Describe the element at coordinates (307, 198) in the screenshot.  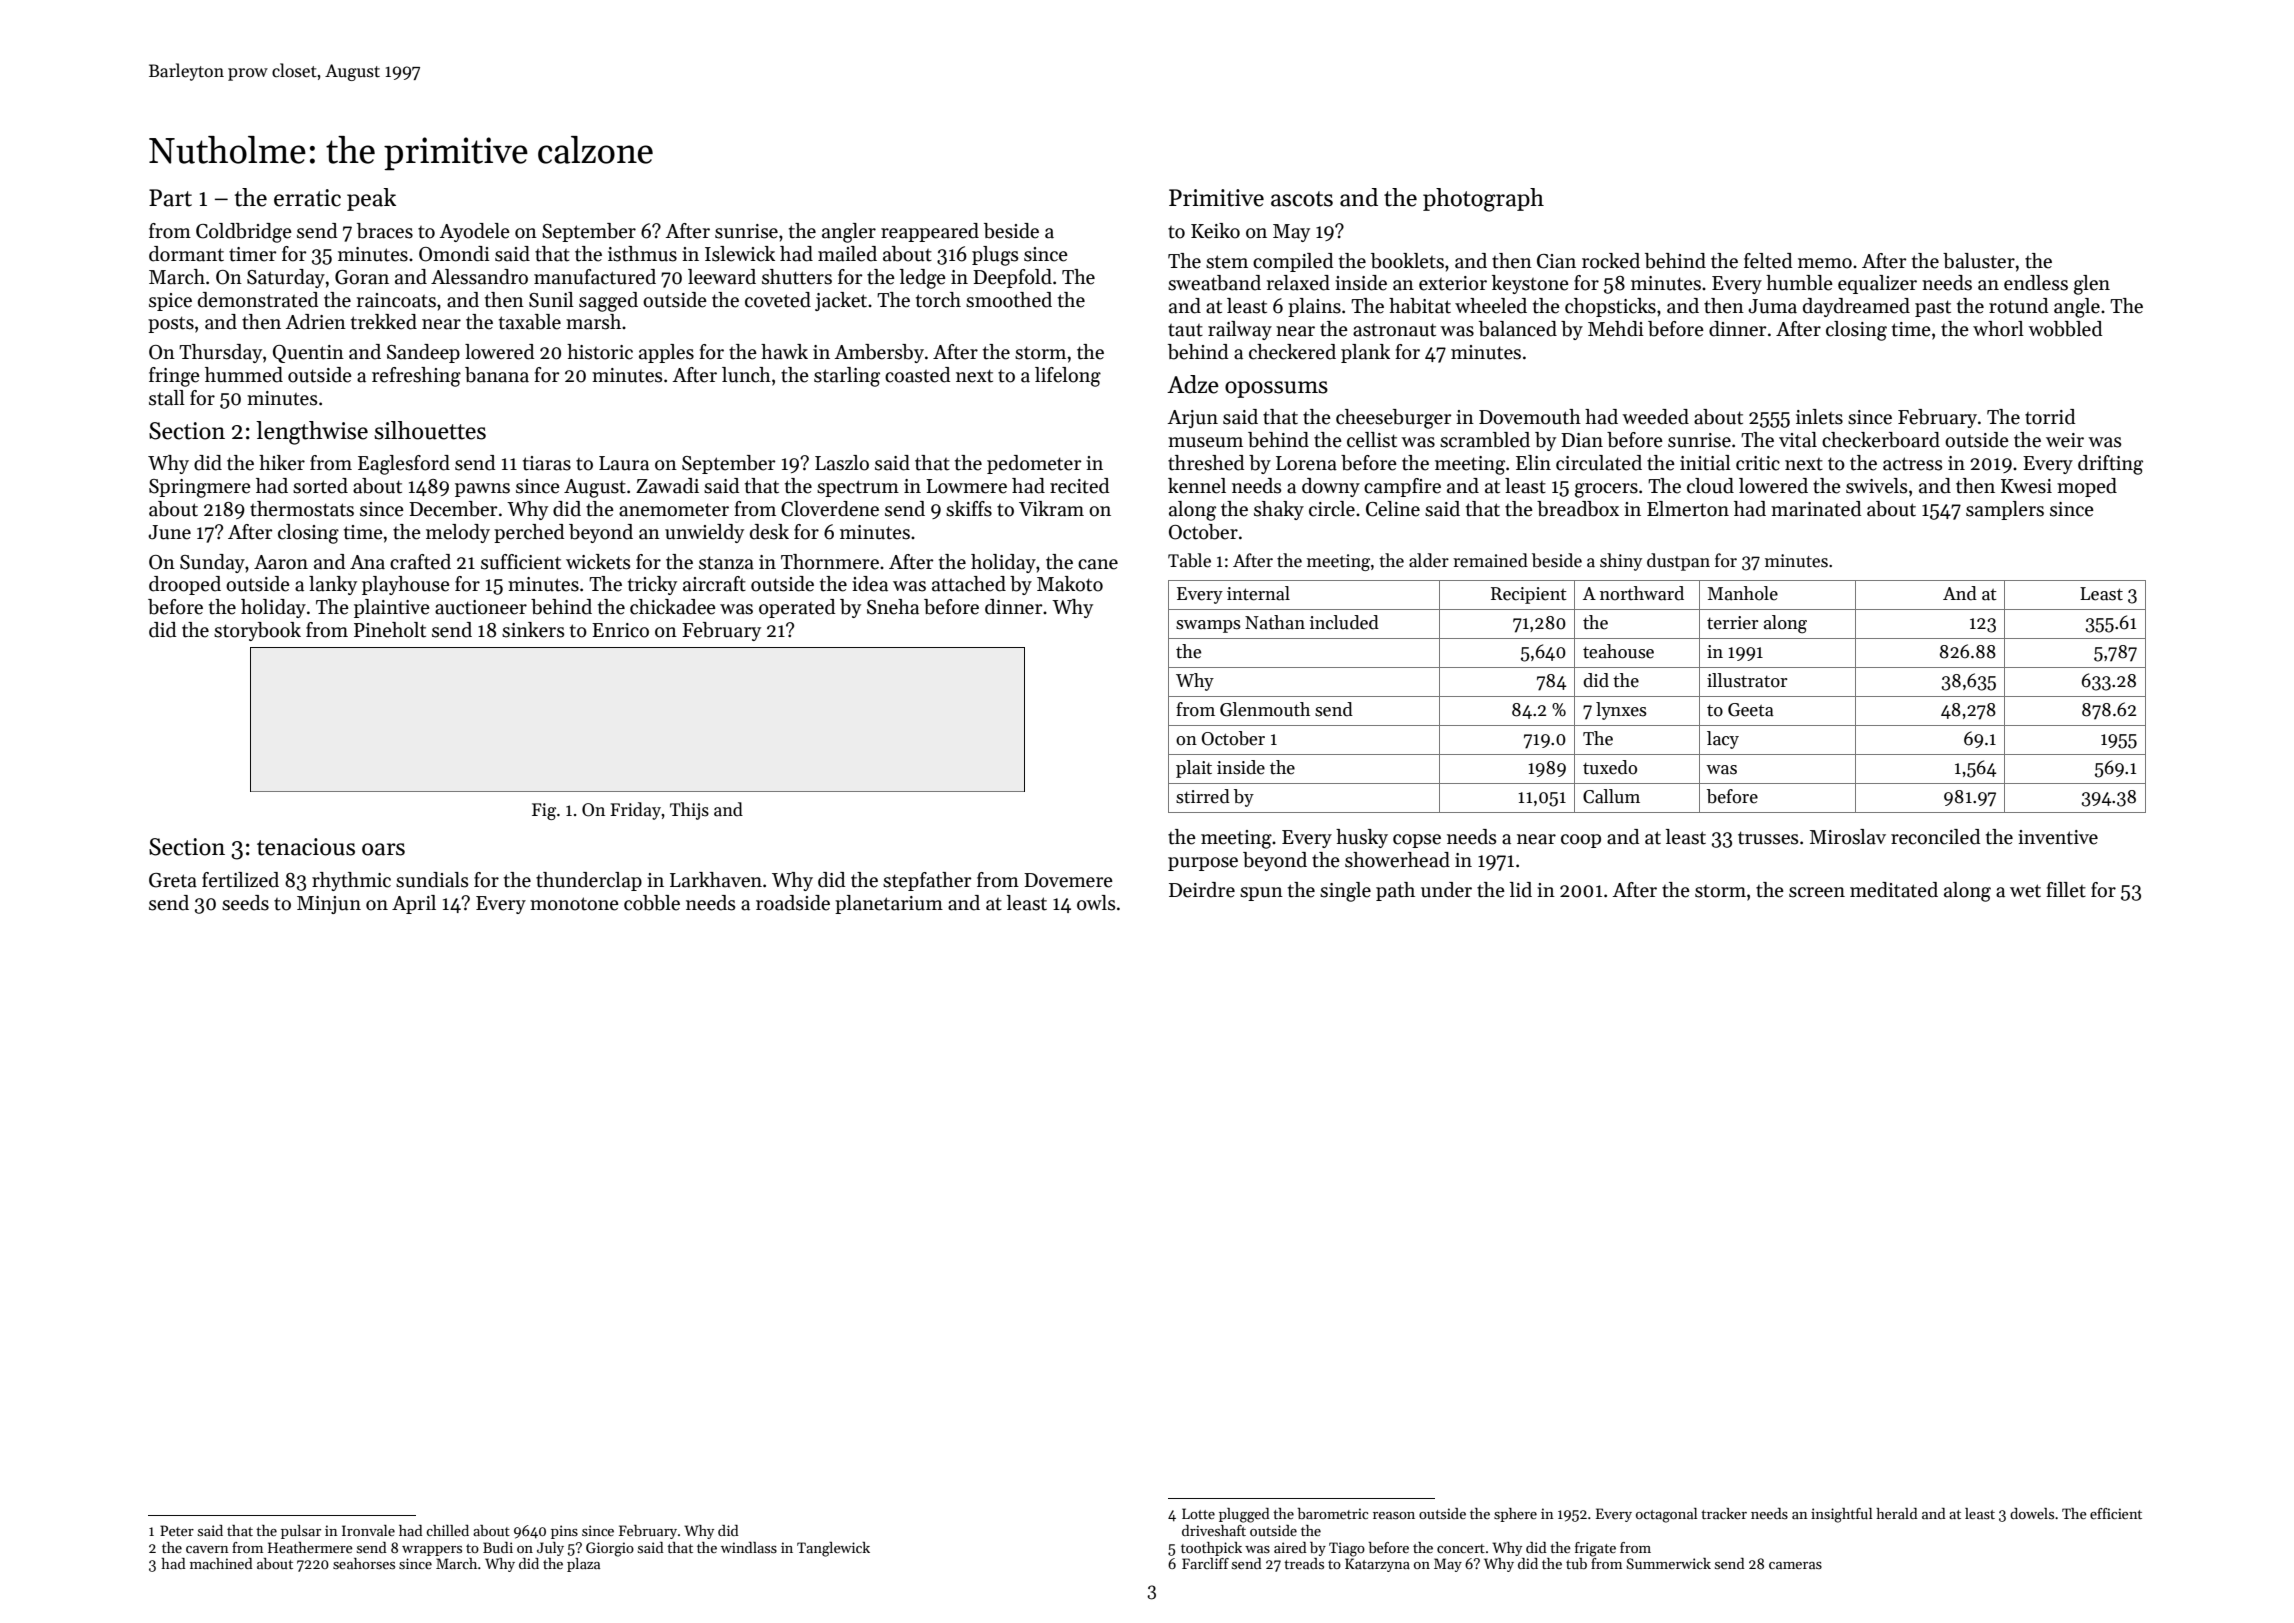
I see `erratic` at that location.
